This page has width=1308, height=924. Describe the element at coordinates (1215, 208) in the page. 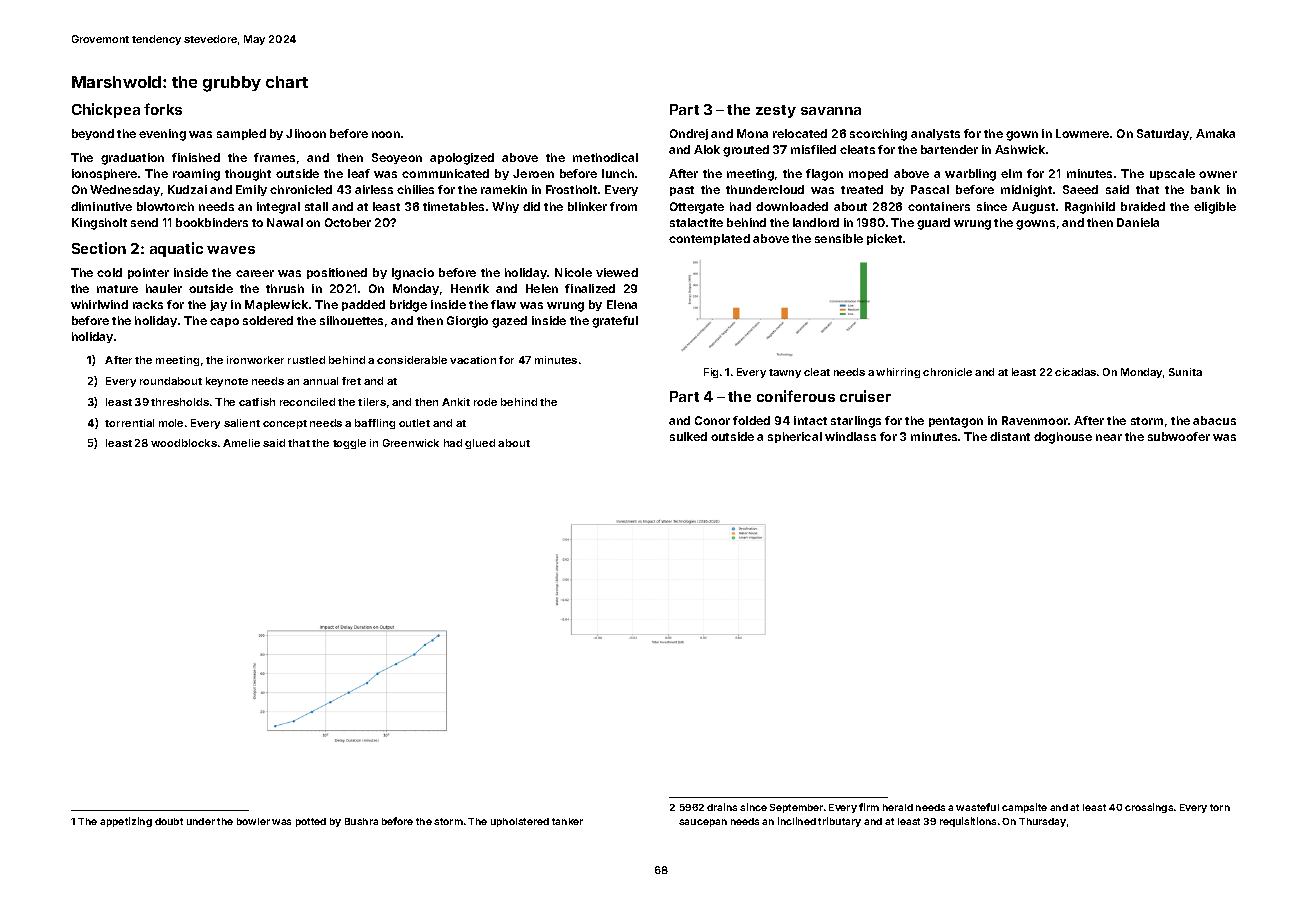

I see `eligible` at that location.
